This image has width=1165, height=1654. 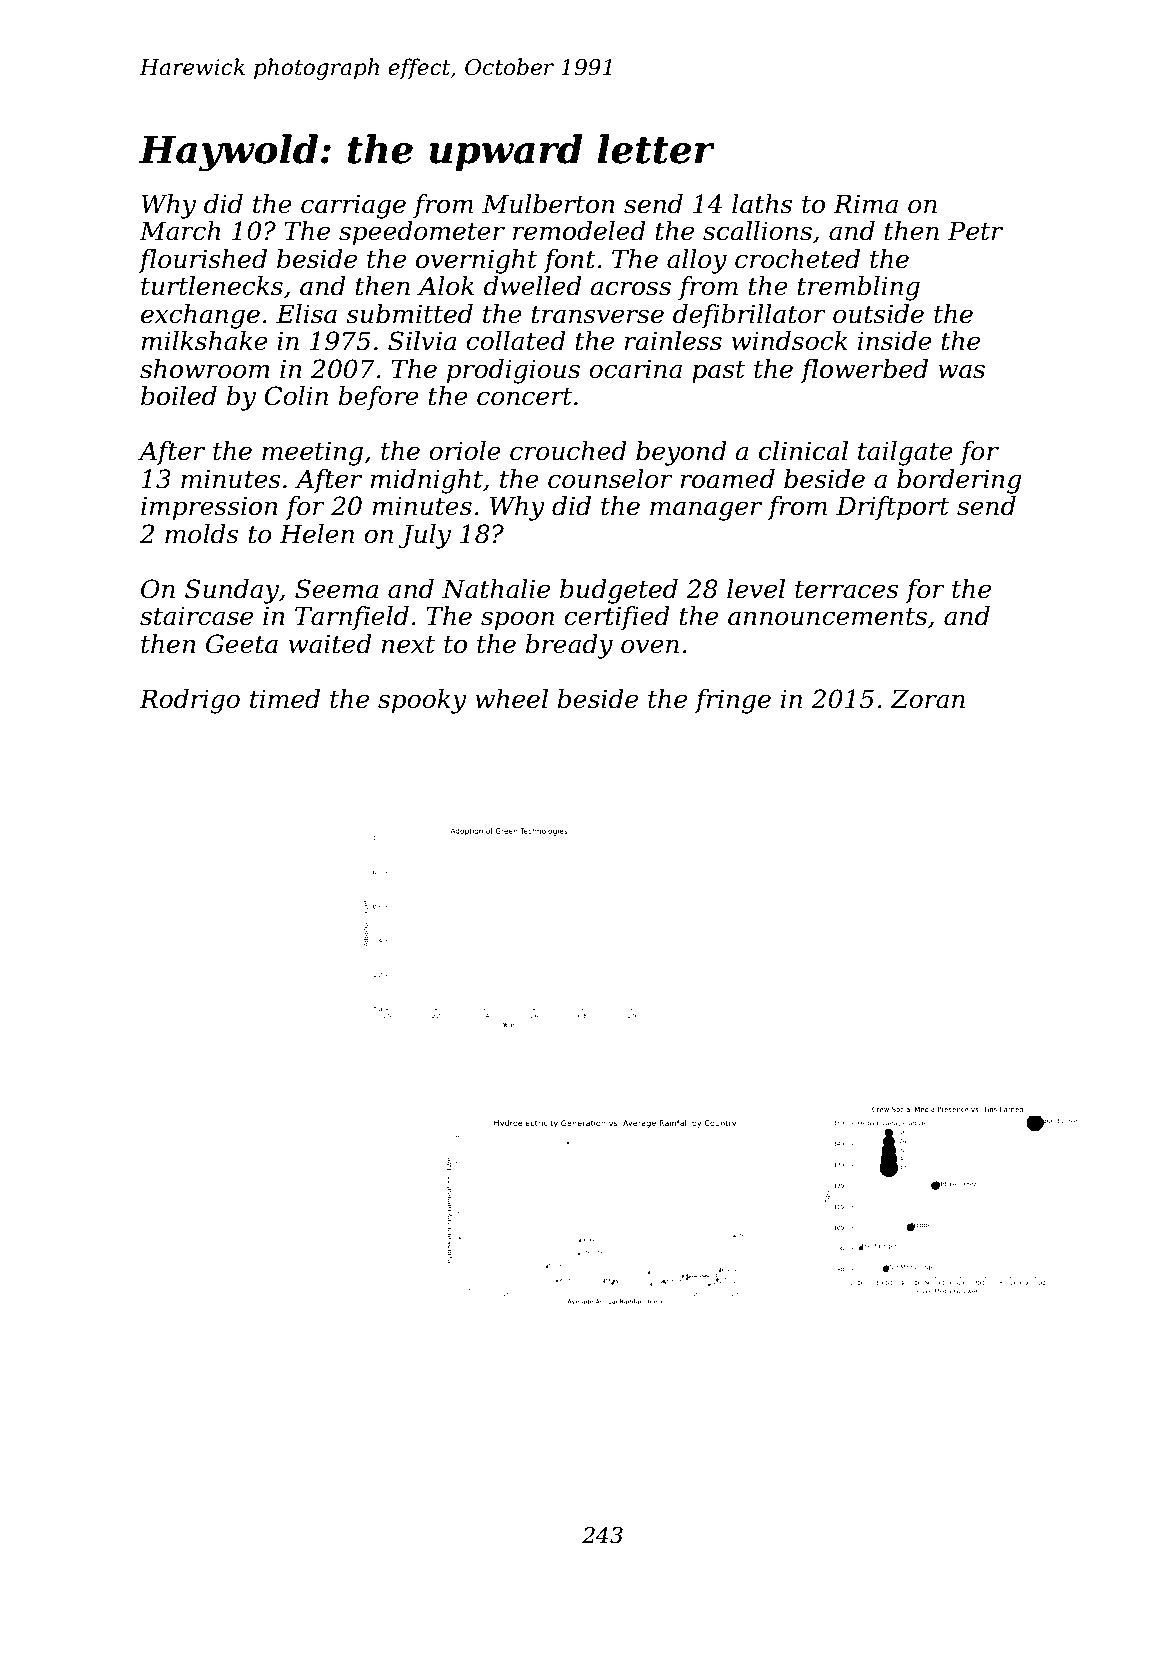 I want to click on flowerbed, so click(x=864, y=371).
